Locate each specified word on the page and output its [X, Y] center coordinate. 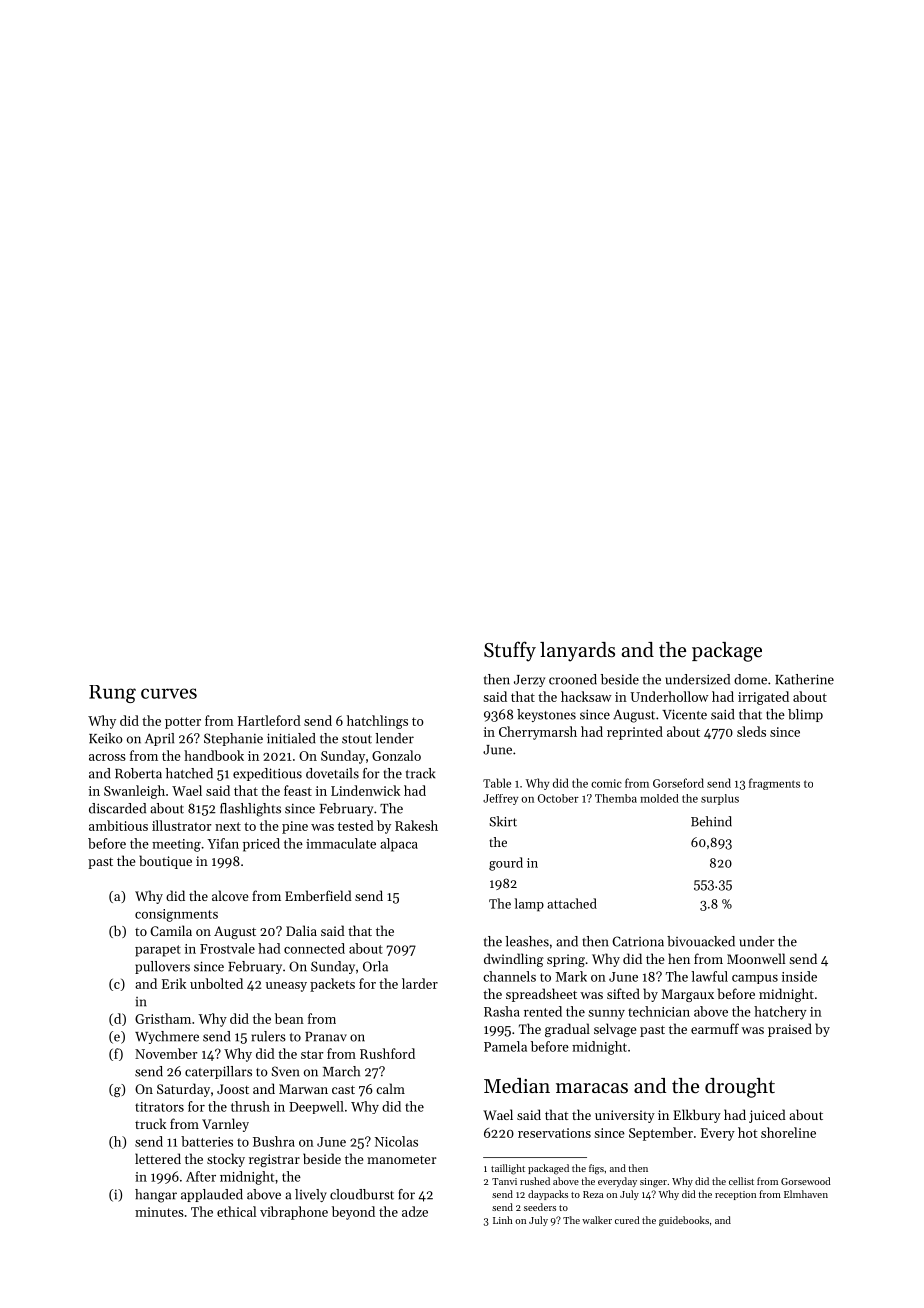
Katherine [804, 679]
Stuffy [510, 651]
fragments [774, 784]
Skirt [503, 821]
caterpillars [218, 1072]
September [661, 1134]
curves [169, 693]
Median [517, 1085]
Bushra [274, 1141]
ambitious [118, 825]
